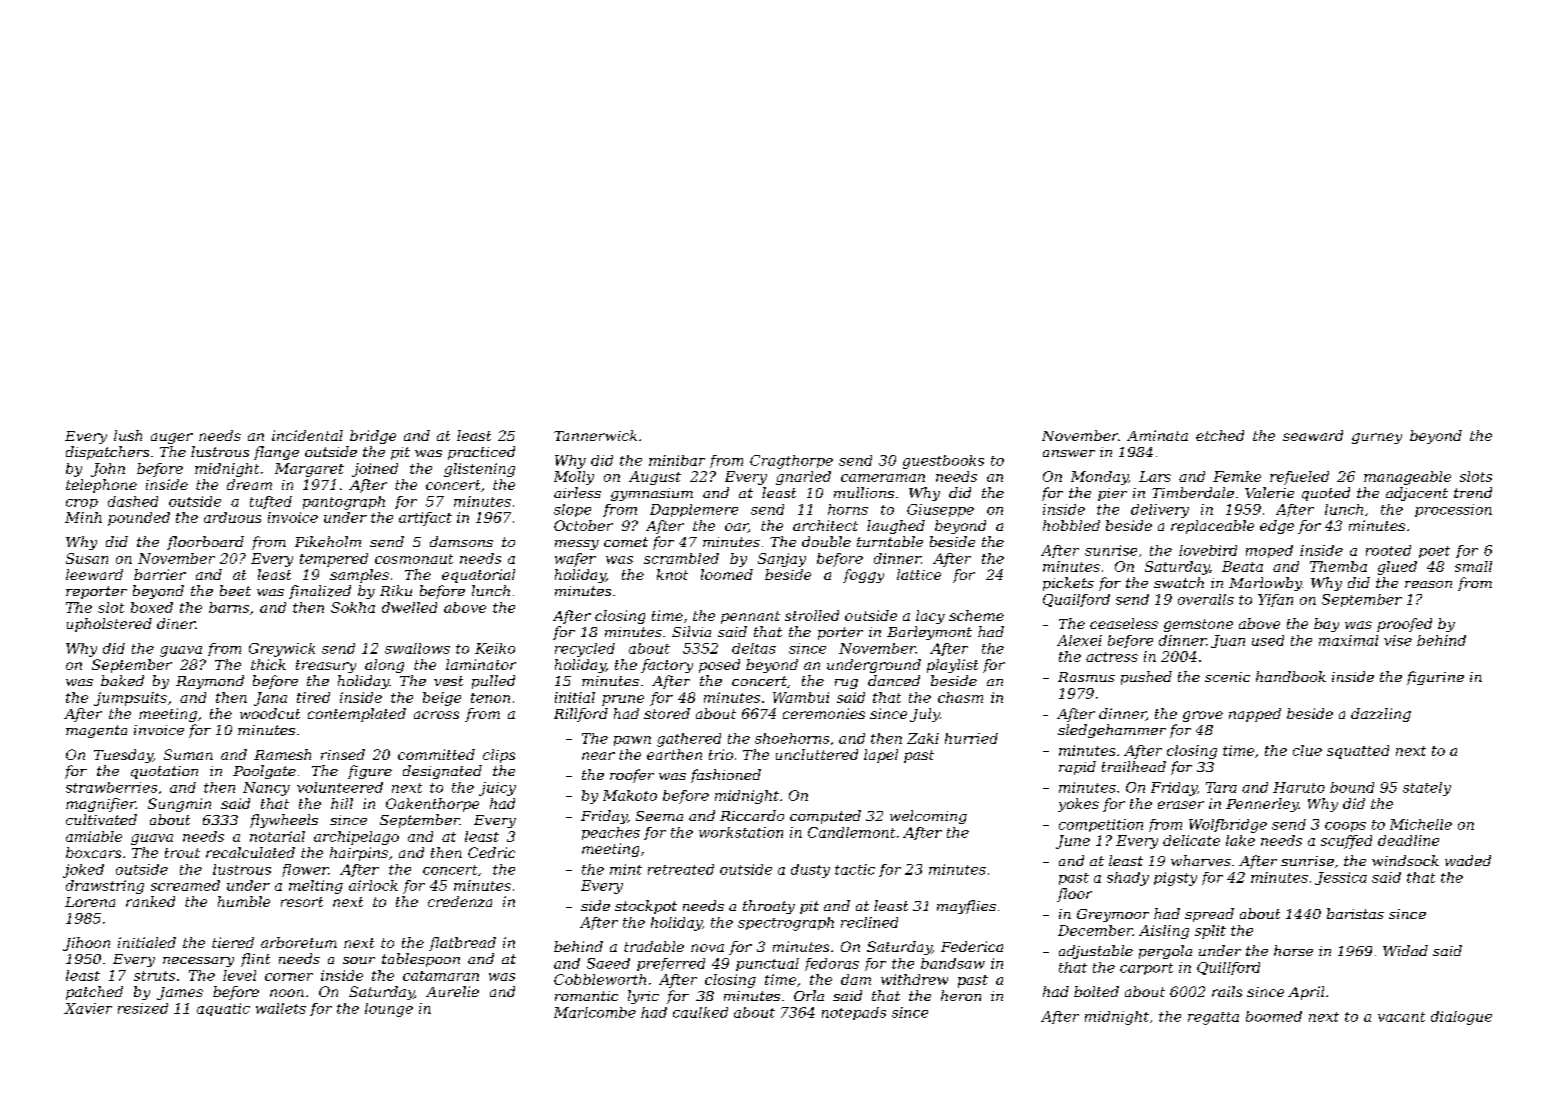 The image size is (1558, 1102). I want to click on welcoming, so click(928, 817).
